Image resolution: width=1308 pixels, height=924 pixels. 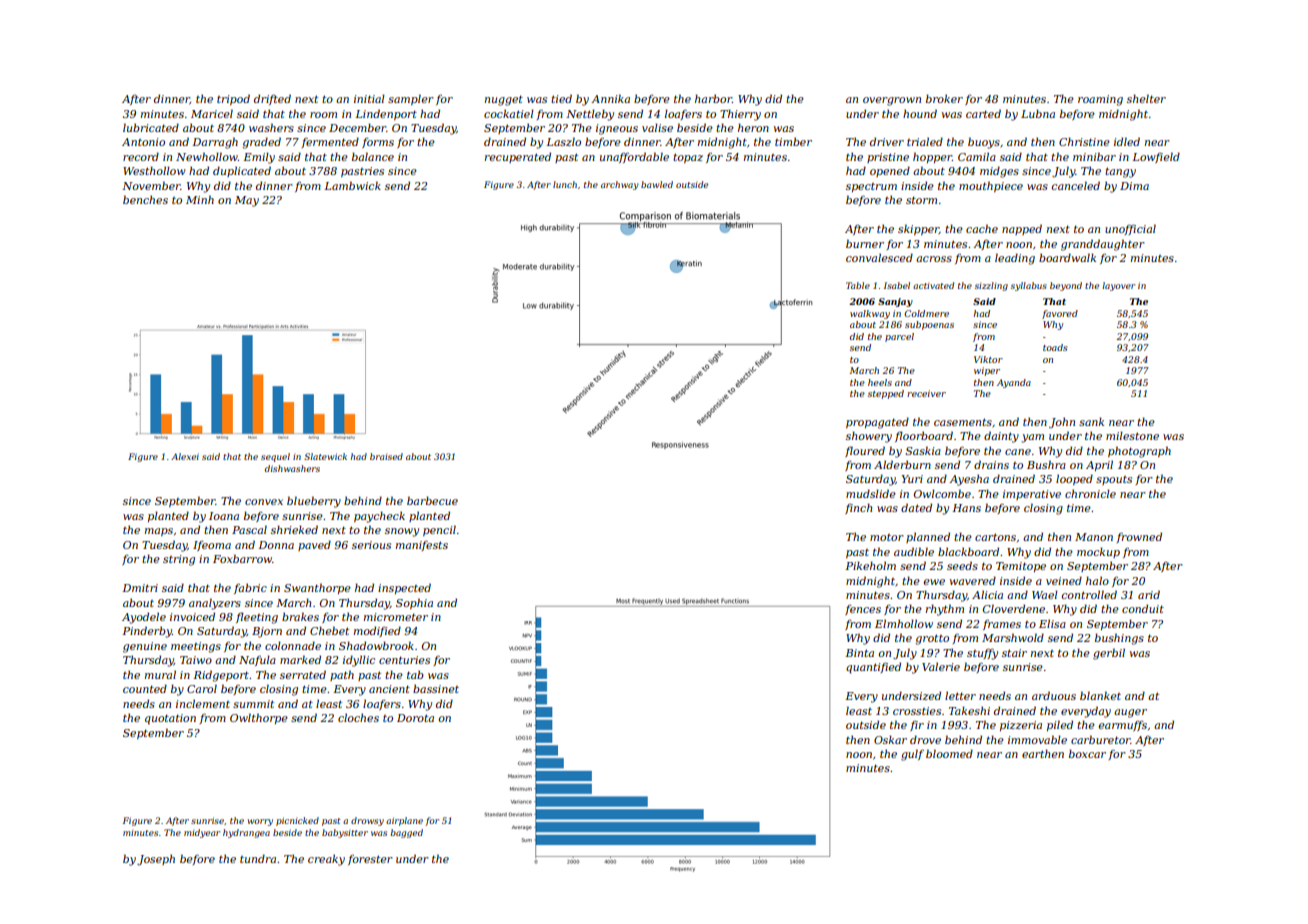 I want to click on gerbil, so click(x=1109, y=654).
